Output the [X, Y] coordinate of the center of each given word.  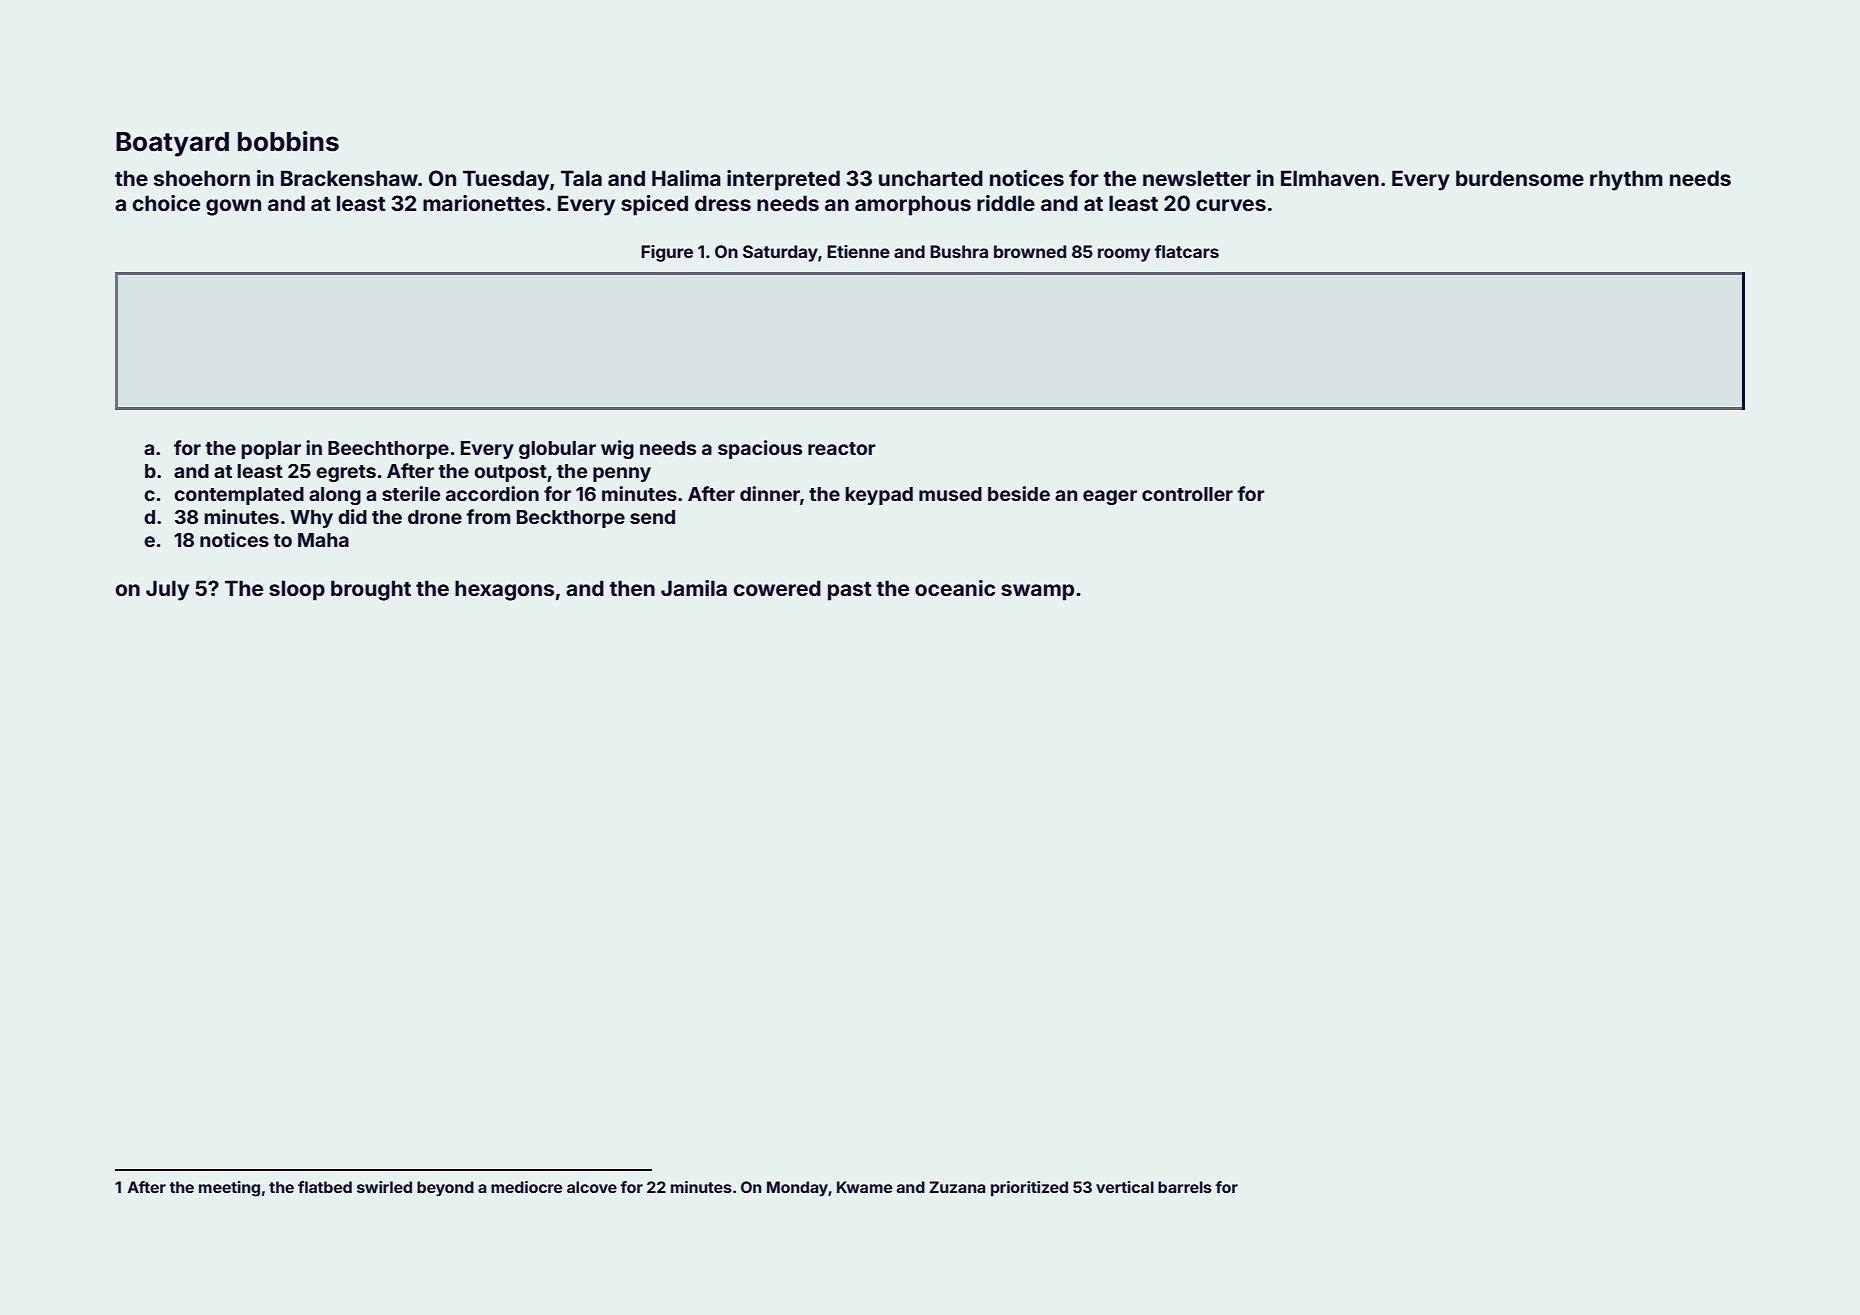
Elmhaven [1330, 178]
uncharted [931, 178]
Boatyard [172, 144]
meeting [229, 1189]
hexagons [504, 590]
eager [1110, 497]
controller [1187, 494]
